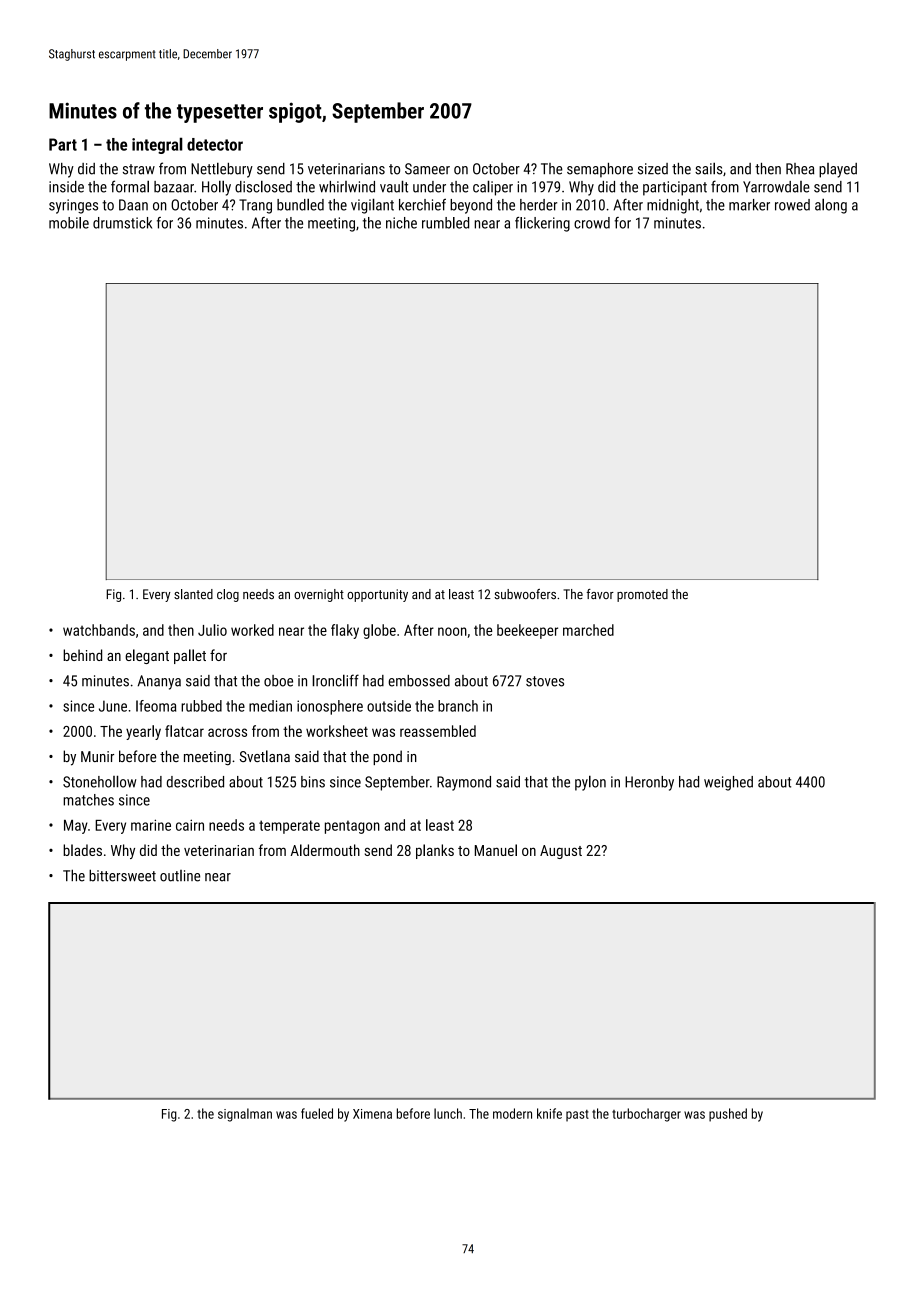  Describe the element at coordinates (429, 187) in the screenshot. I see `under` at that location.
